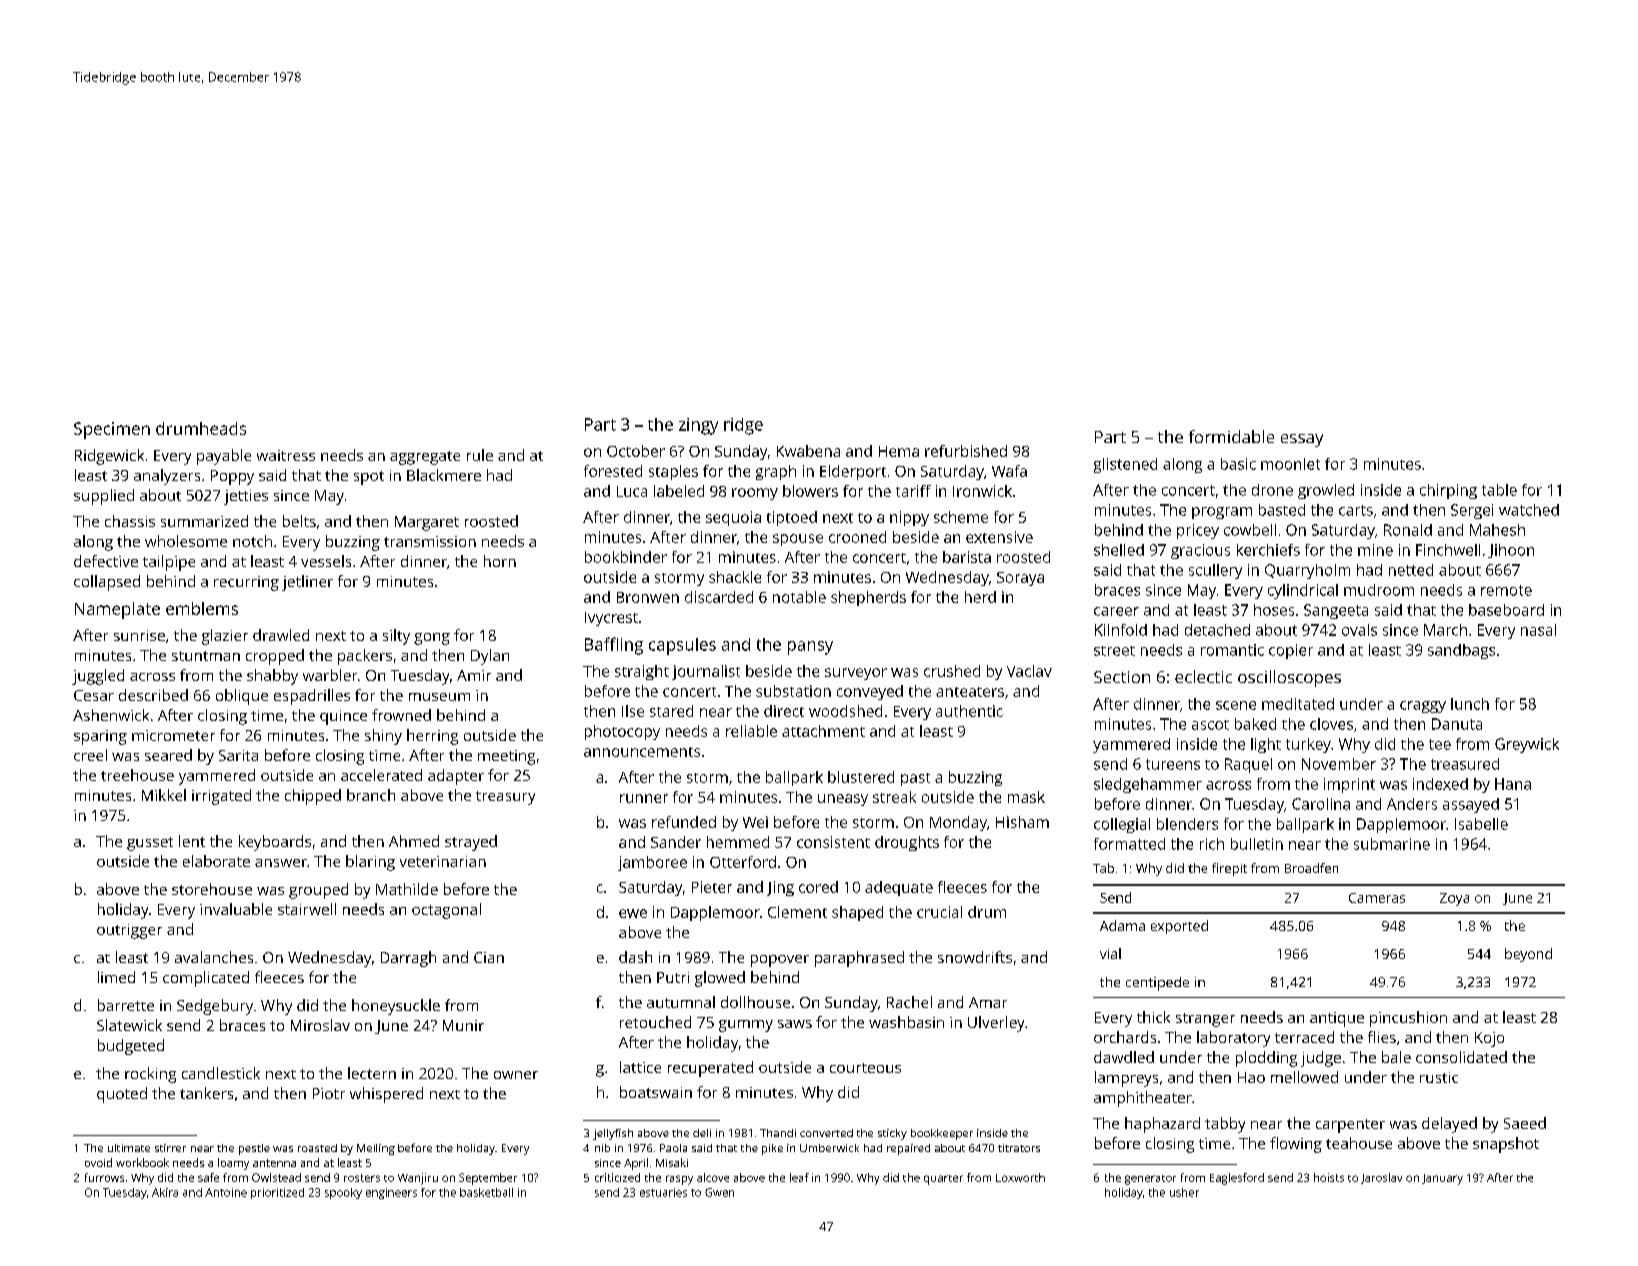 The height and width of the screenshot is (1266, 1638). I want to click on zingy, so click(698, 426).
